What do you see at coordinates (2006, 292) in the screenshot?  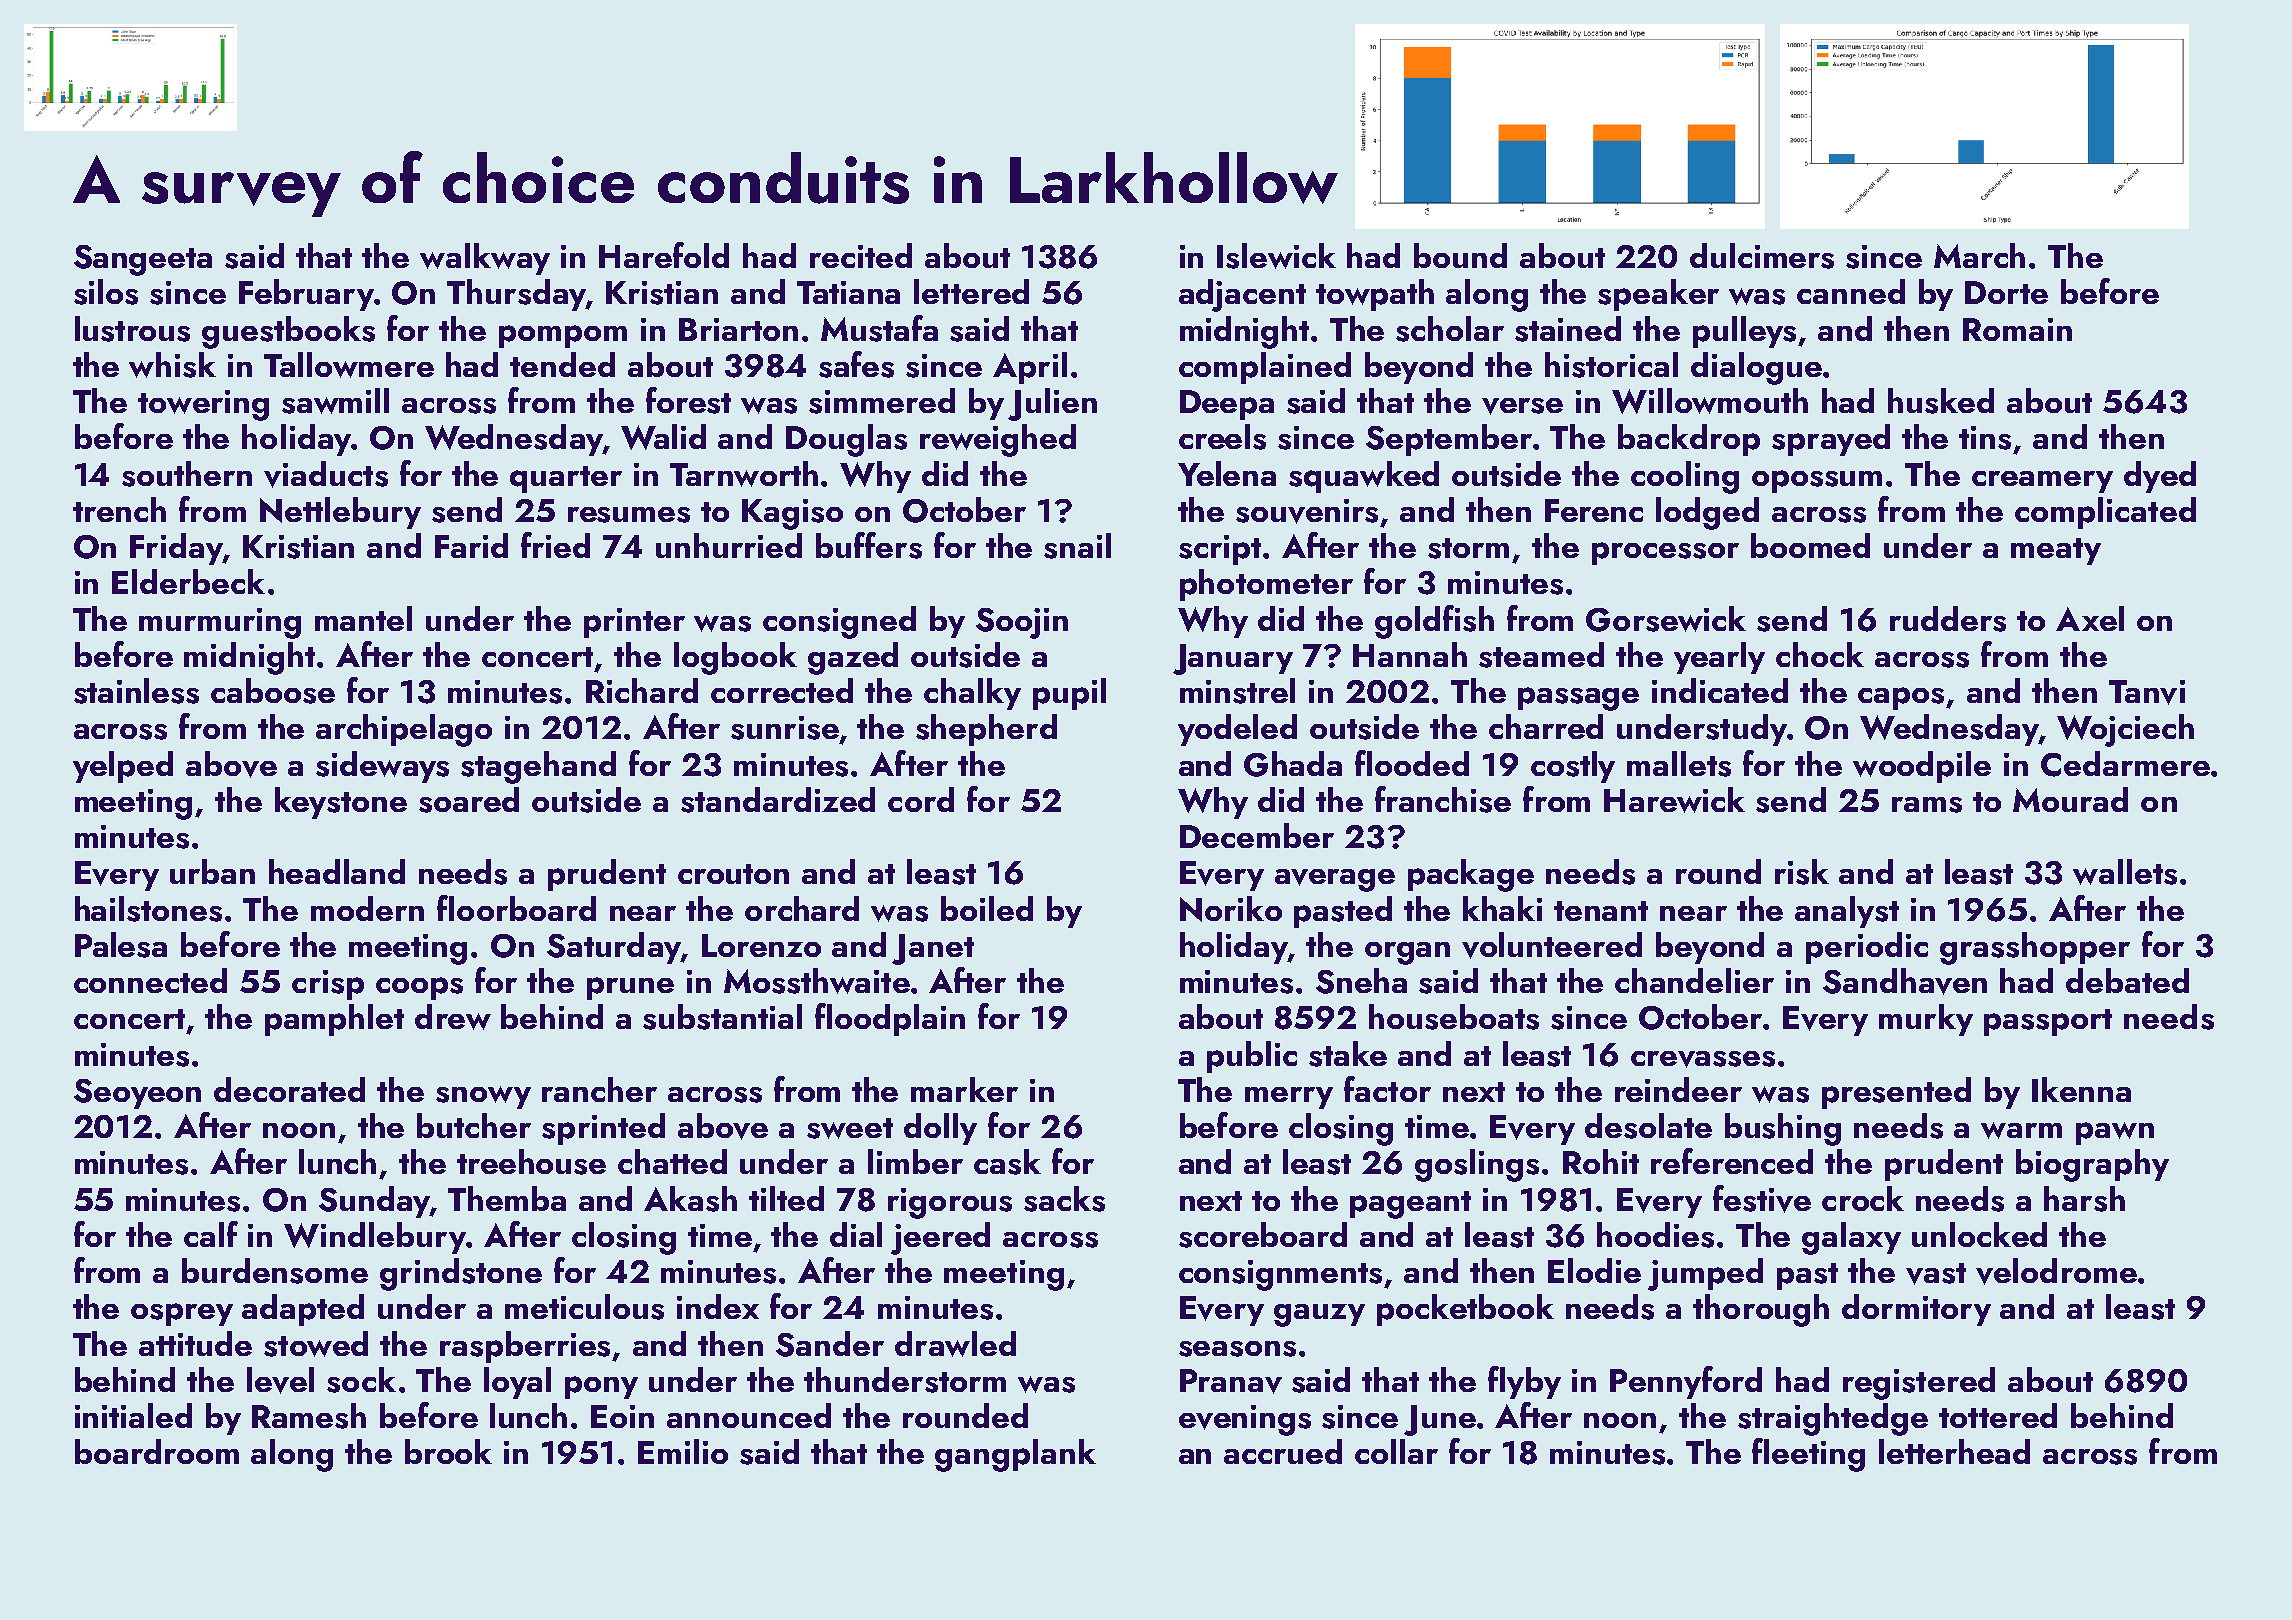 I see `Dorte` at bounding box center [2006, 292].
